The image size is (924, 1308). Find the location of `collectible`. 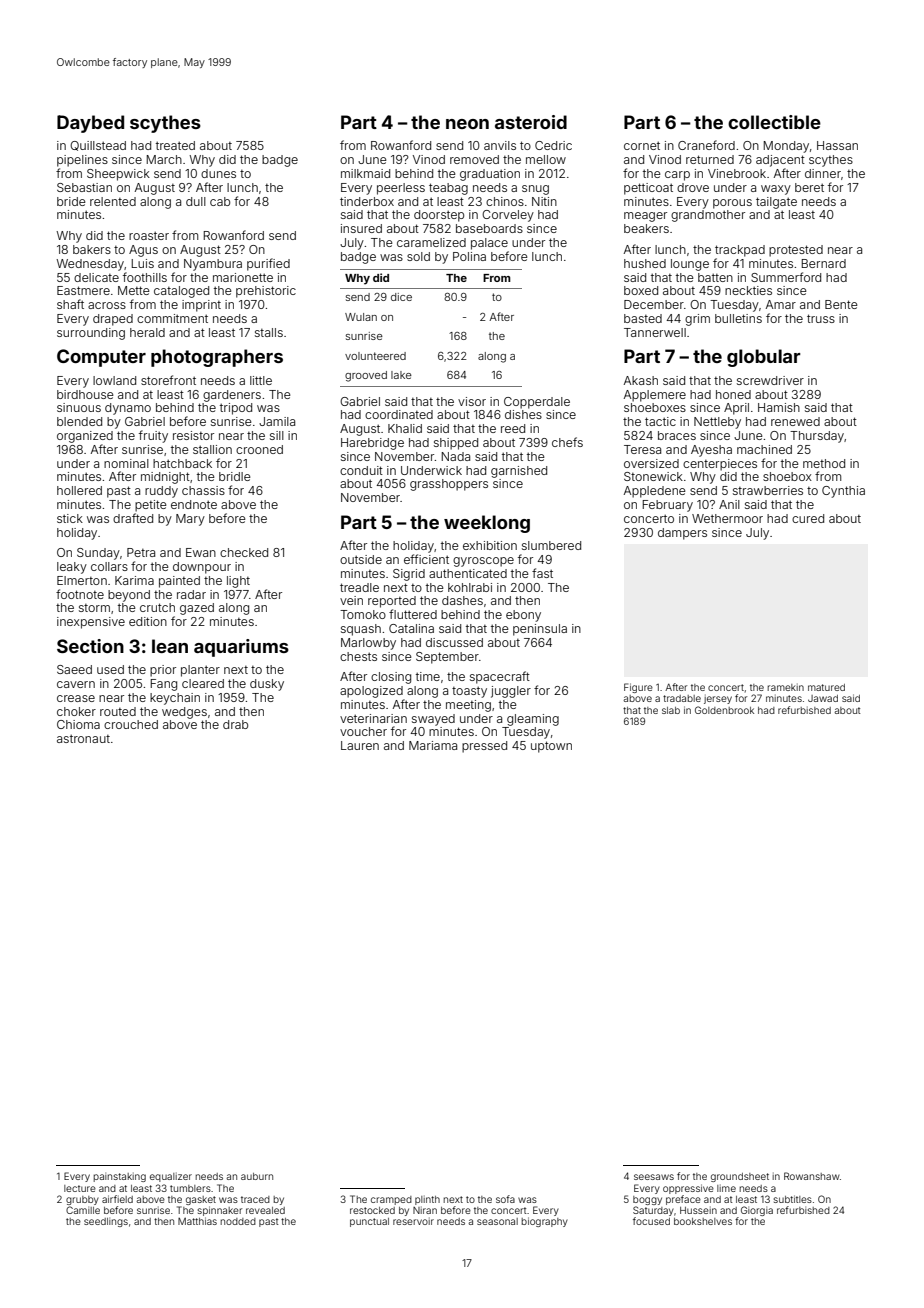

collectible is located at coordinates (774, 122).
